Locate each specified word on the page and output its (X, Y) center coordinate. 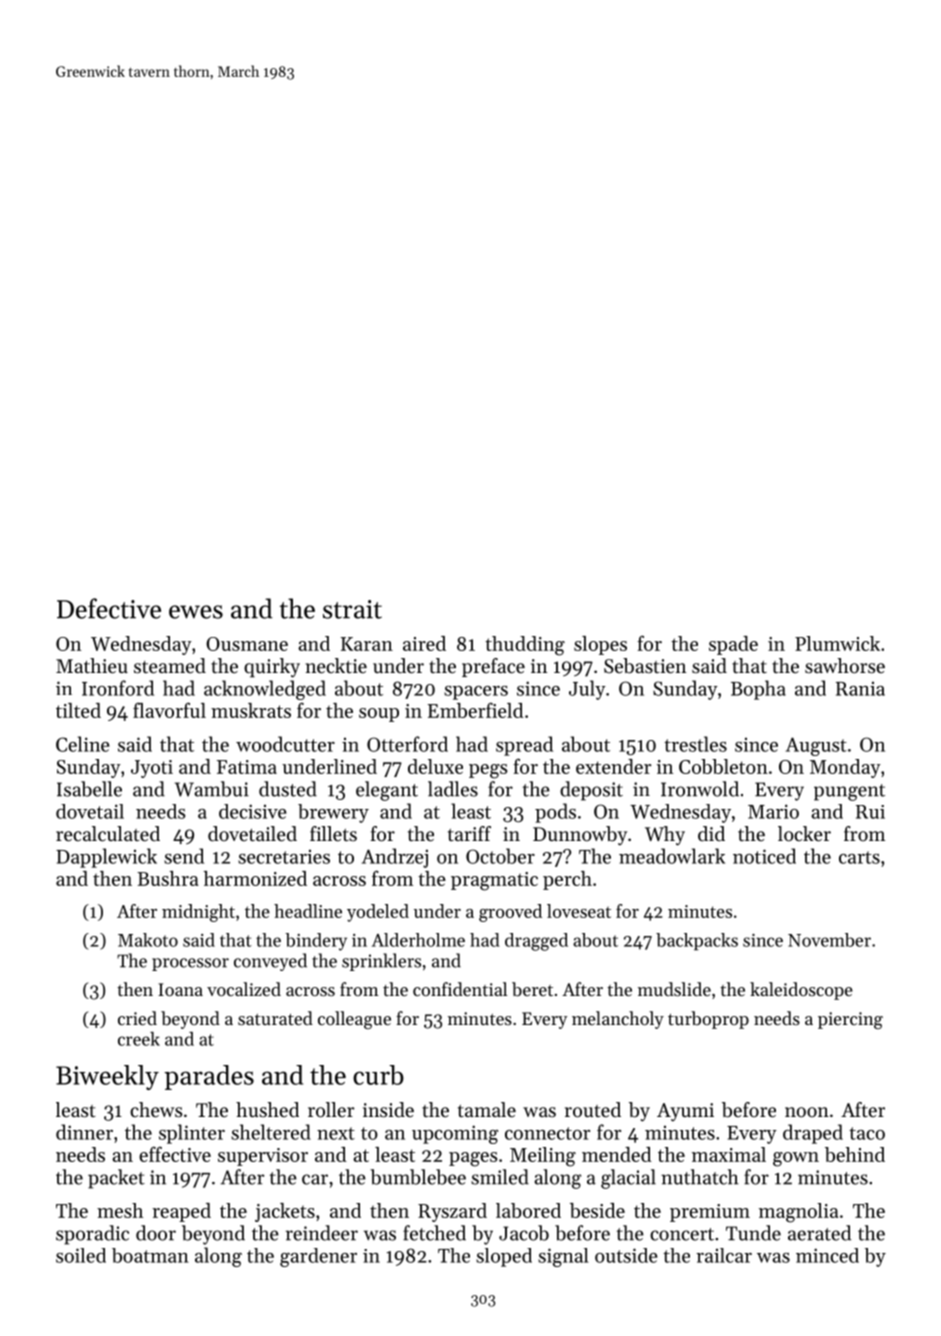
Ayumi (685, 1112)
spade (733, 645)
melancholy (618, 1020)
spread (524, 746)
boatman (150, 1255)
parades (209, 1077)
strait (352, 609)
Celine (83, 744)
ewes (196, 612)
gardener (318, 1257)
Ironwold (700, 789)
